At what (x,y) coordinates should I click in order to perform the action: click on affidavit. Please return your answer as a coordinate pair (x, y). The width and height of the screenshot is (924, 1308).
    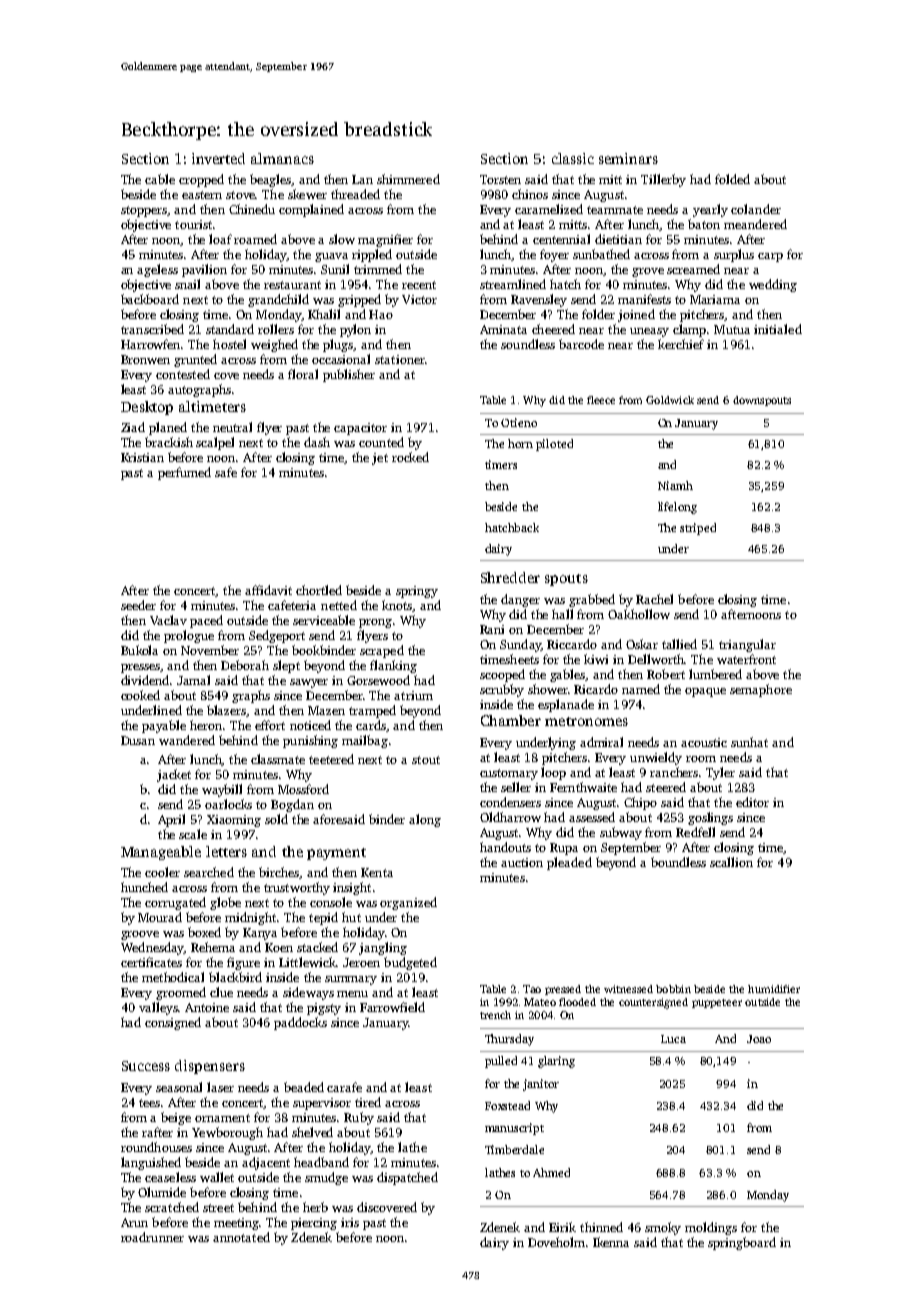
    Looking at the image, I should click on (268, 590).
